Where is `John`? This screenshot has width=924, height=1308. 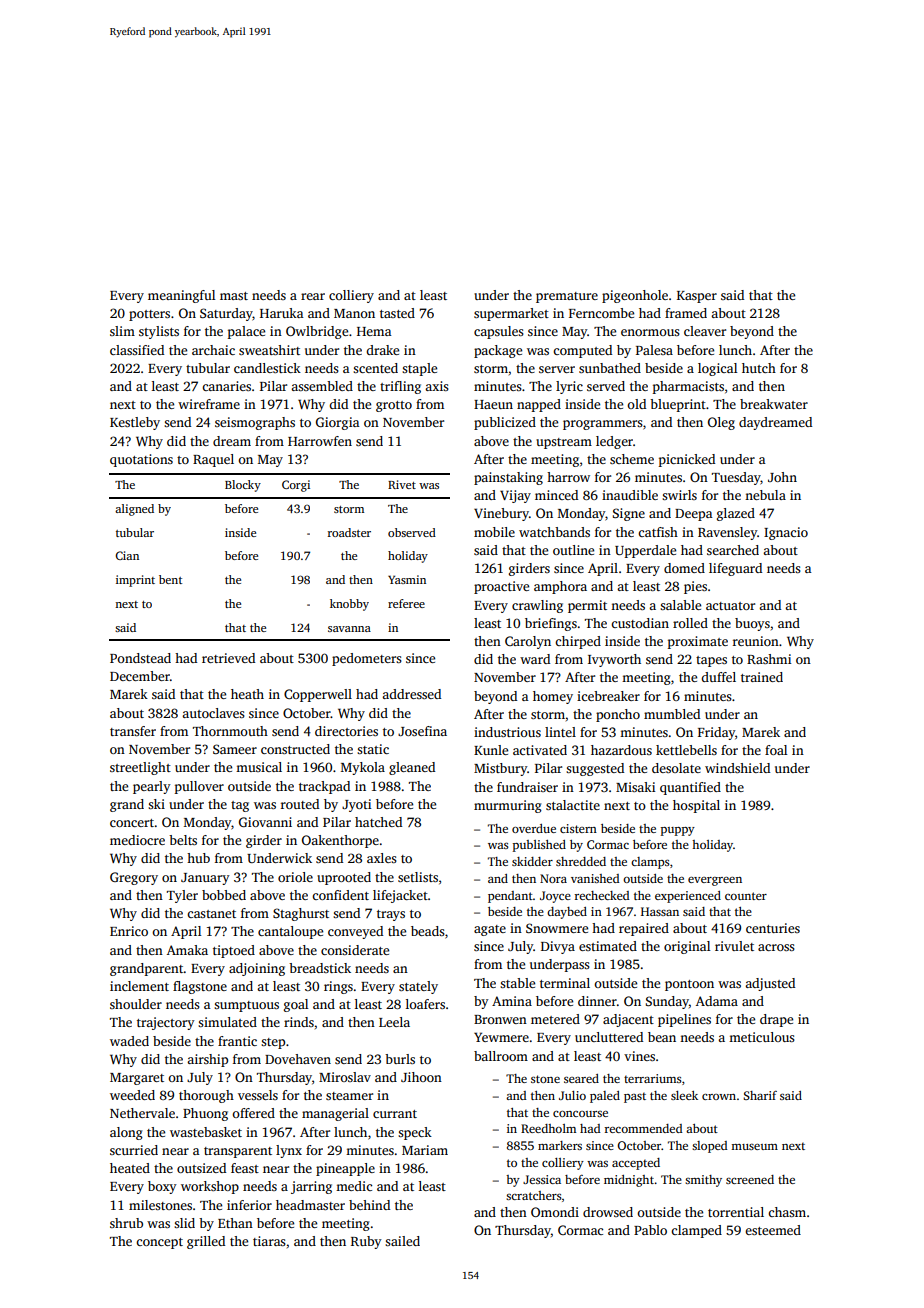
John is located at coordinates (782, 477).
